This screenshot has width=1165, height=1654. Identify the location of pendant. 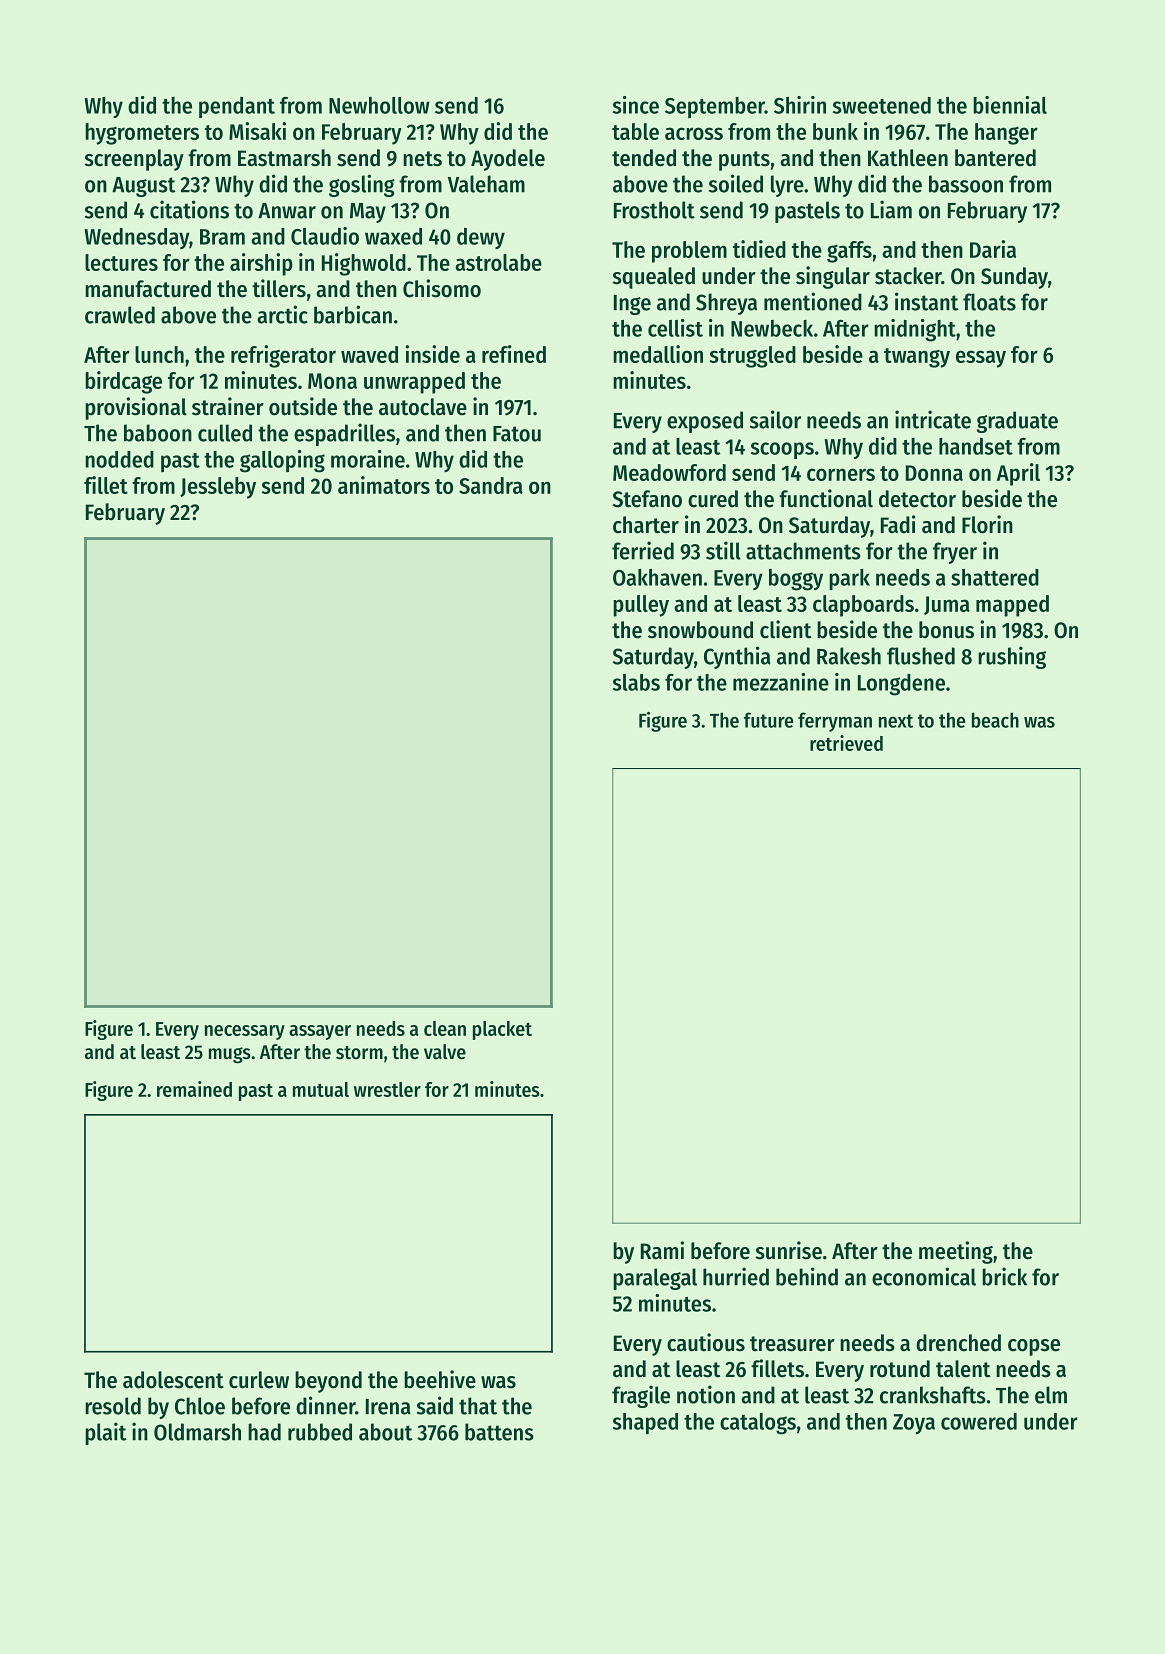
(237, 107).
